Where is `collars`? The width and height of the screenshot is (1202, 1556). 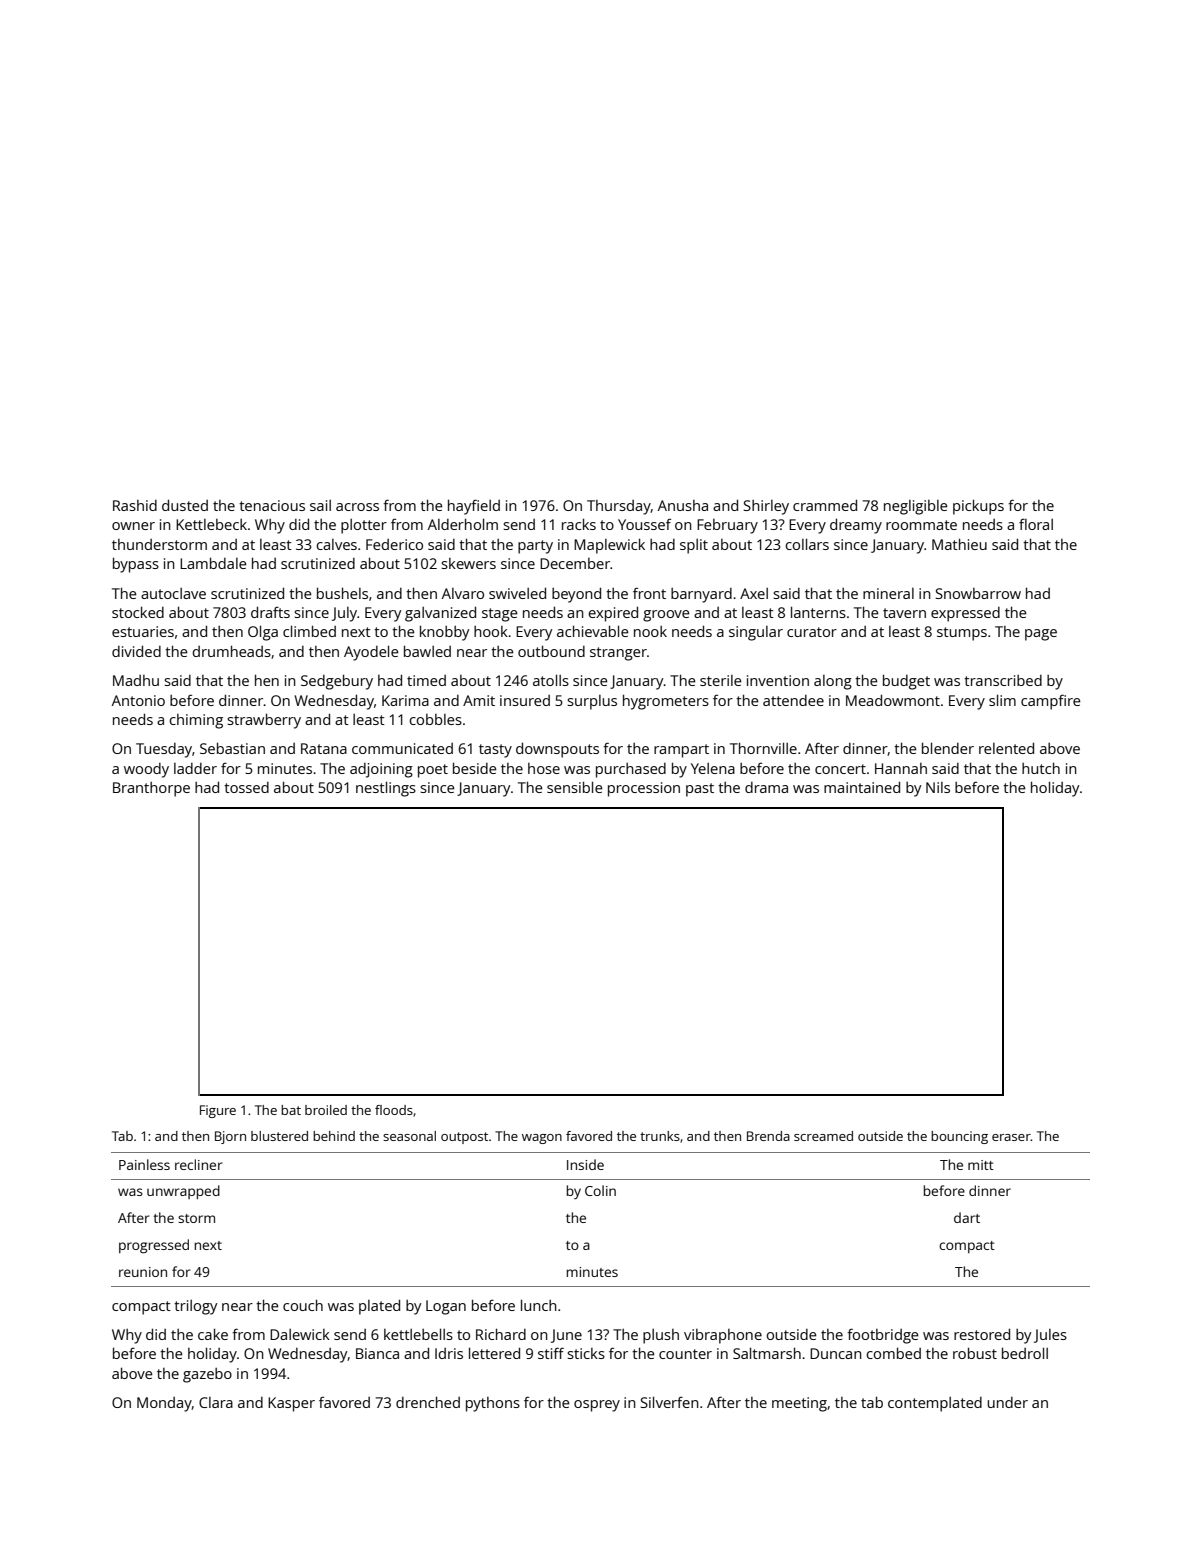
collars is located at coordinates (807, 544).
